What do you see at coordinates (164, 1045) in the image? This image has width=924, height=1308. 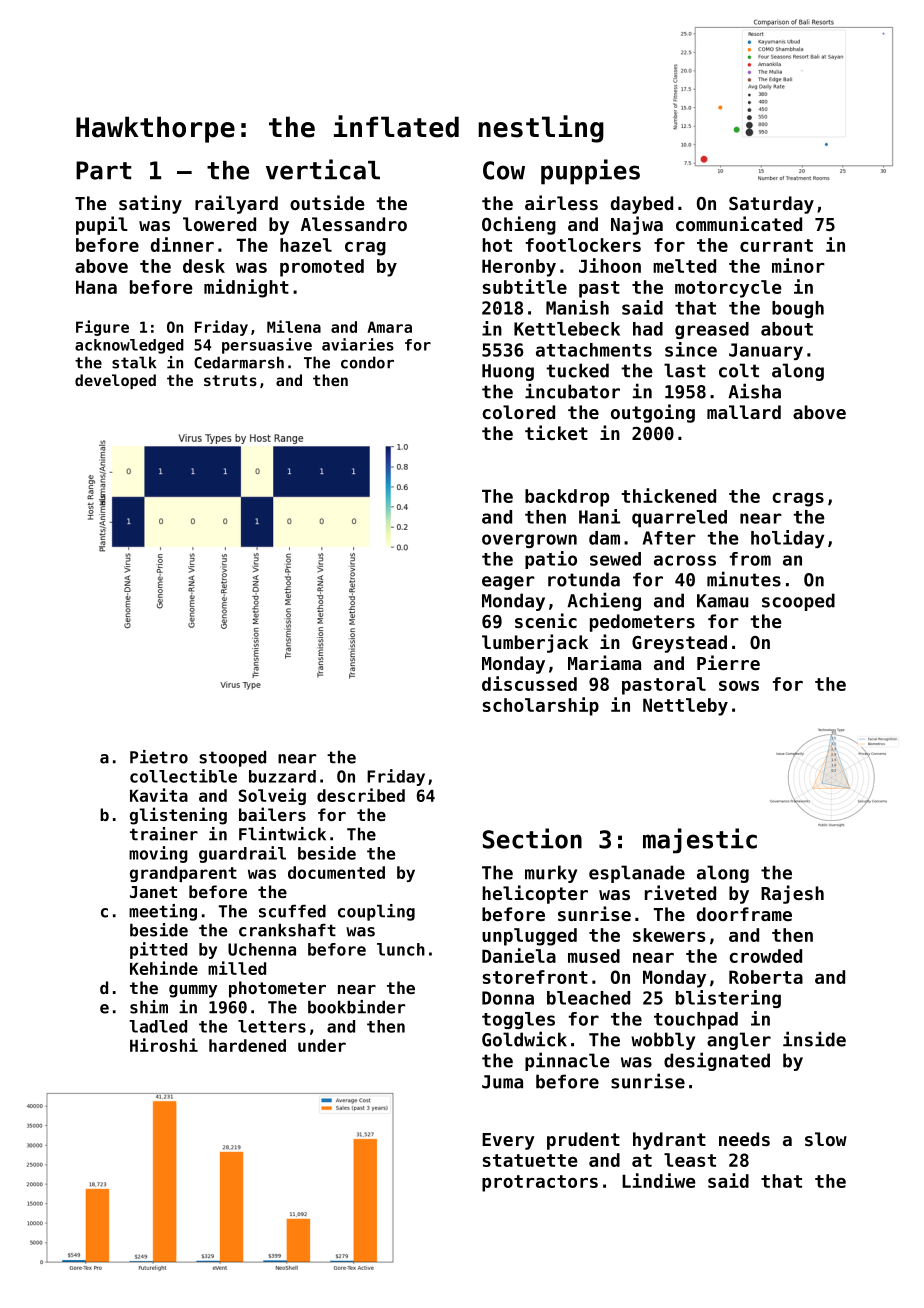 I see `Hiroshi` at bounding box center [164, 1045].
